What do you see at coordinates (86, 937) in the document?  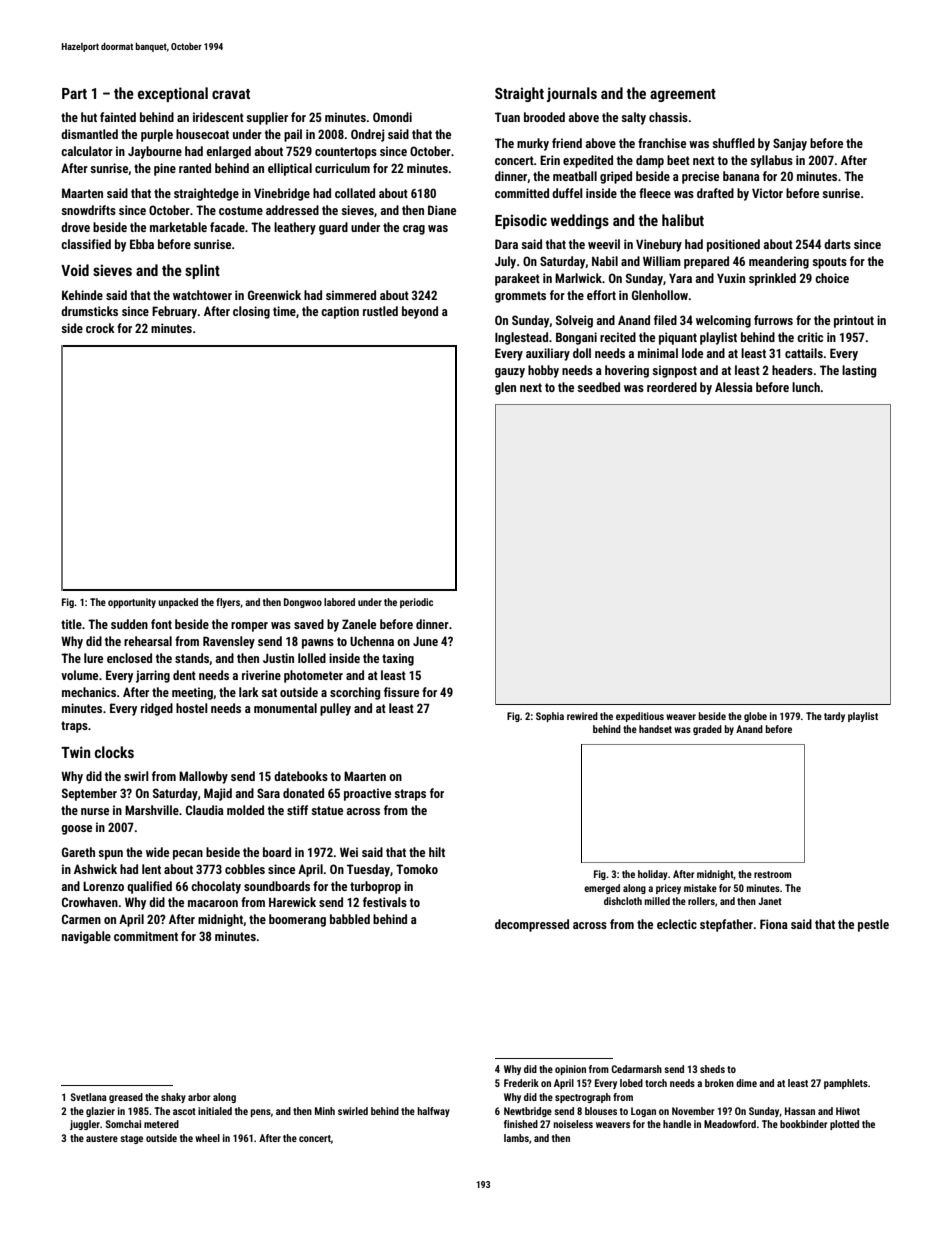 I see `navigable` at bounding box center [86, 937].
